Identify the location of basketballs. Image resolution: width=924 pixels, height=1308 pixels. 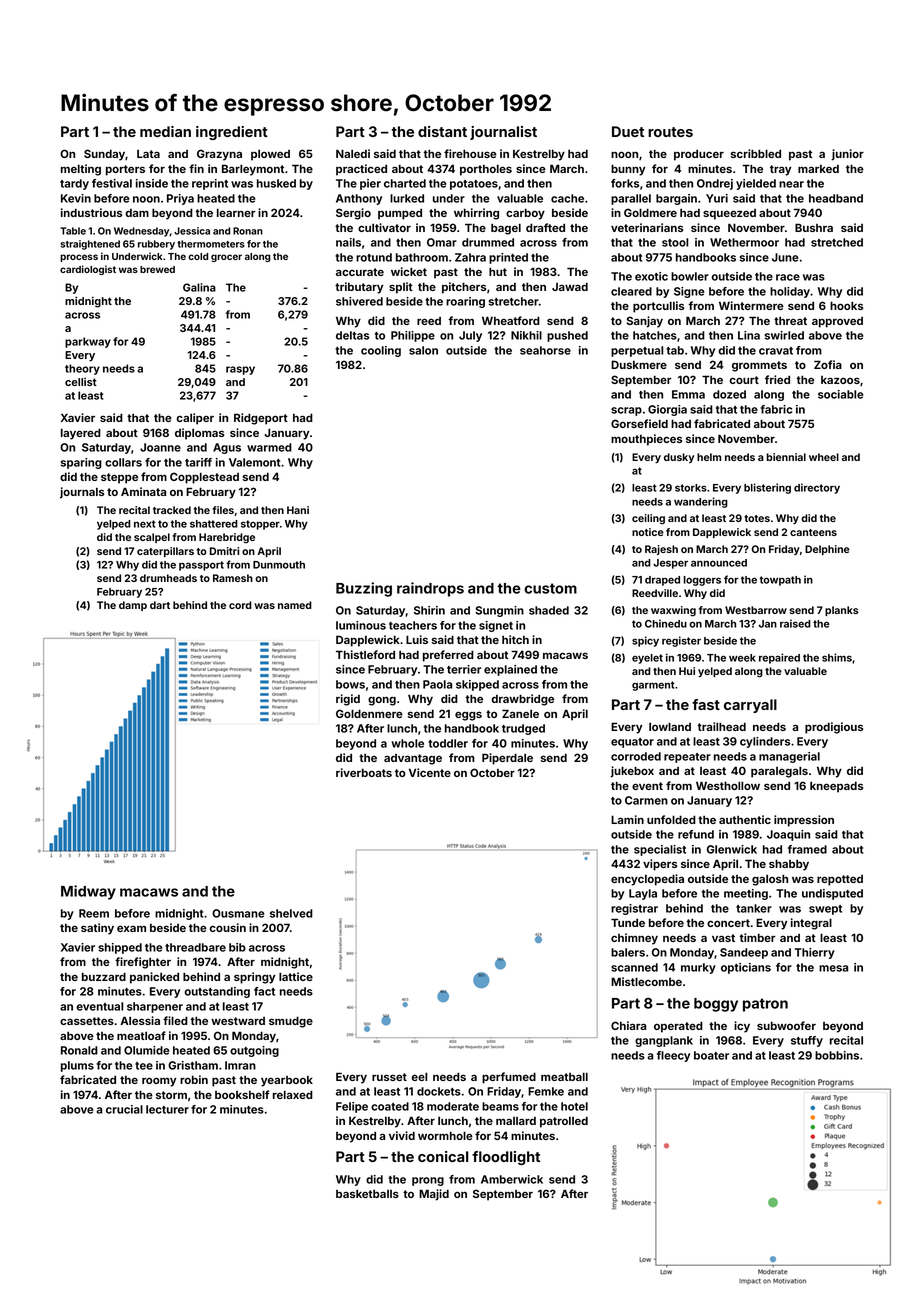
(367, 1194).
